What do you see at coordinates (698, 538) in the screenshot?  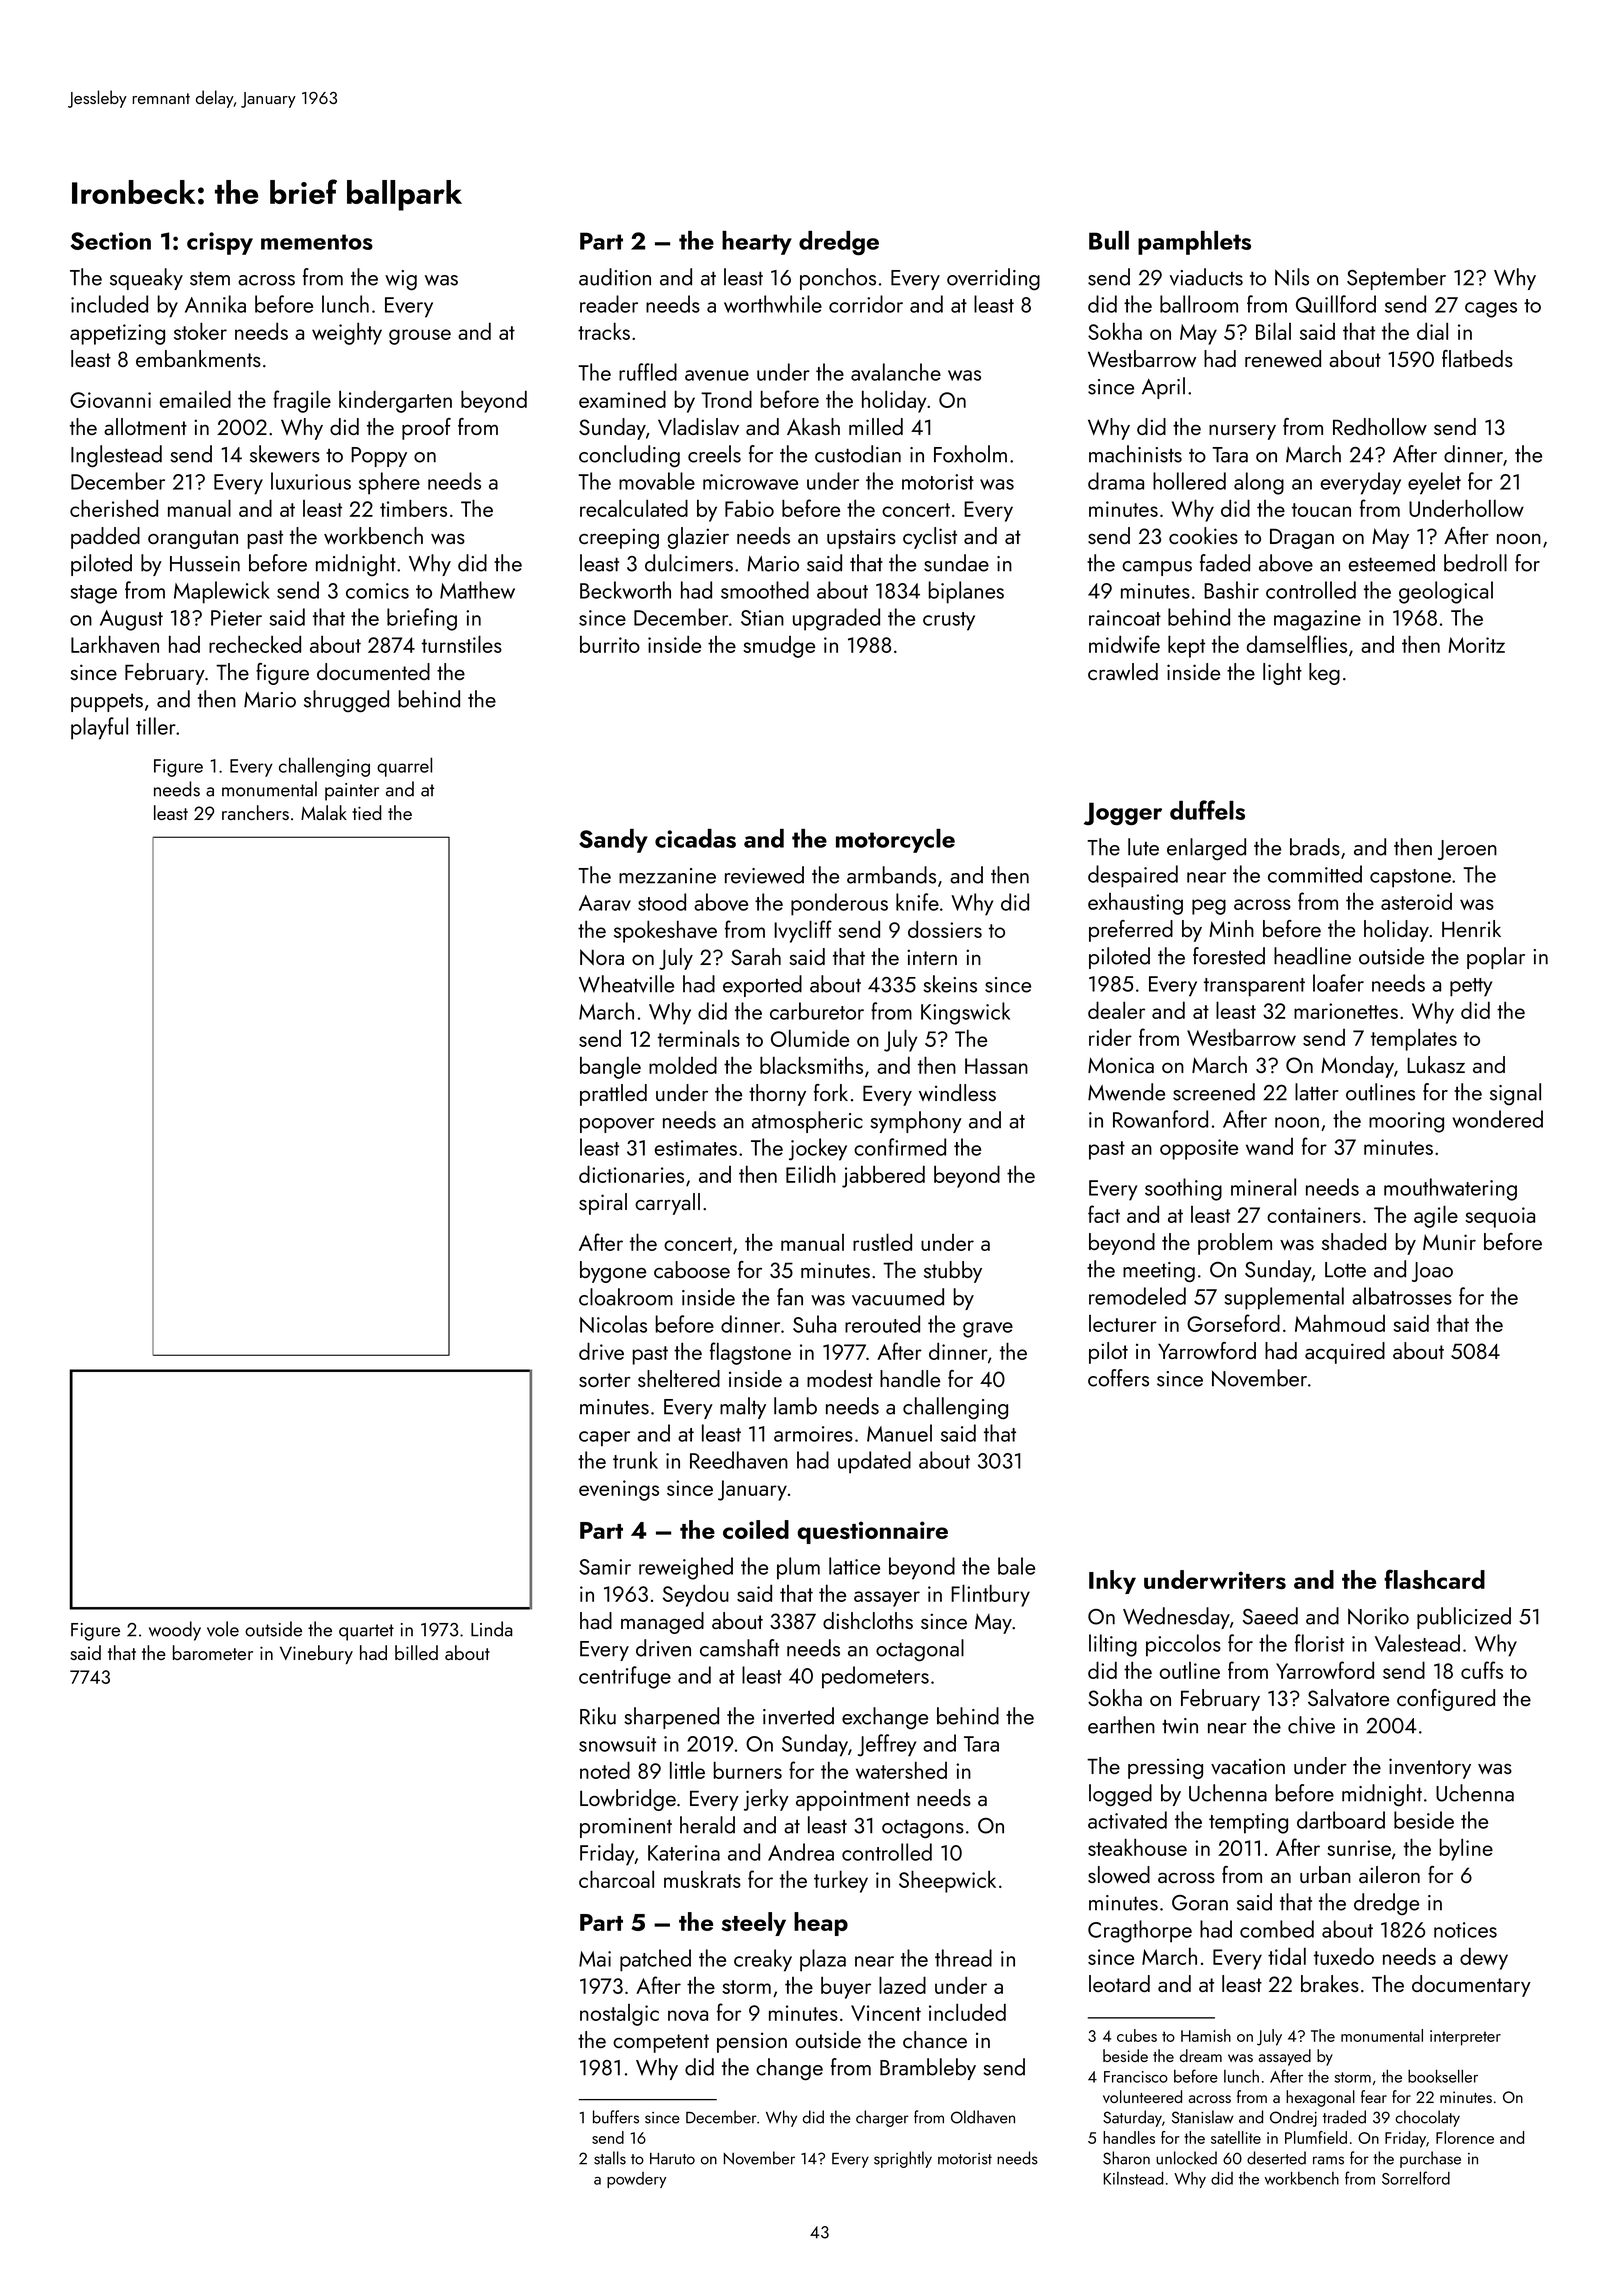 I see `glazier` at bounding box center [698, 538].
